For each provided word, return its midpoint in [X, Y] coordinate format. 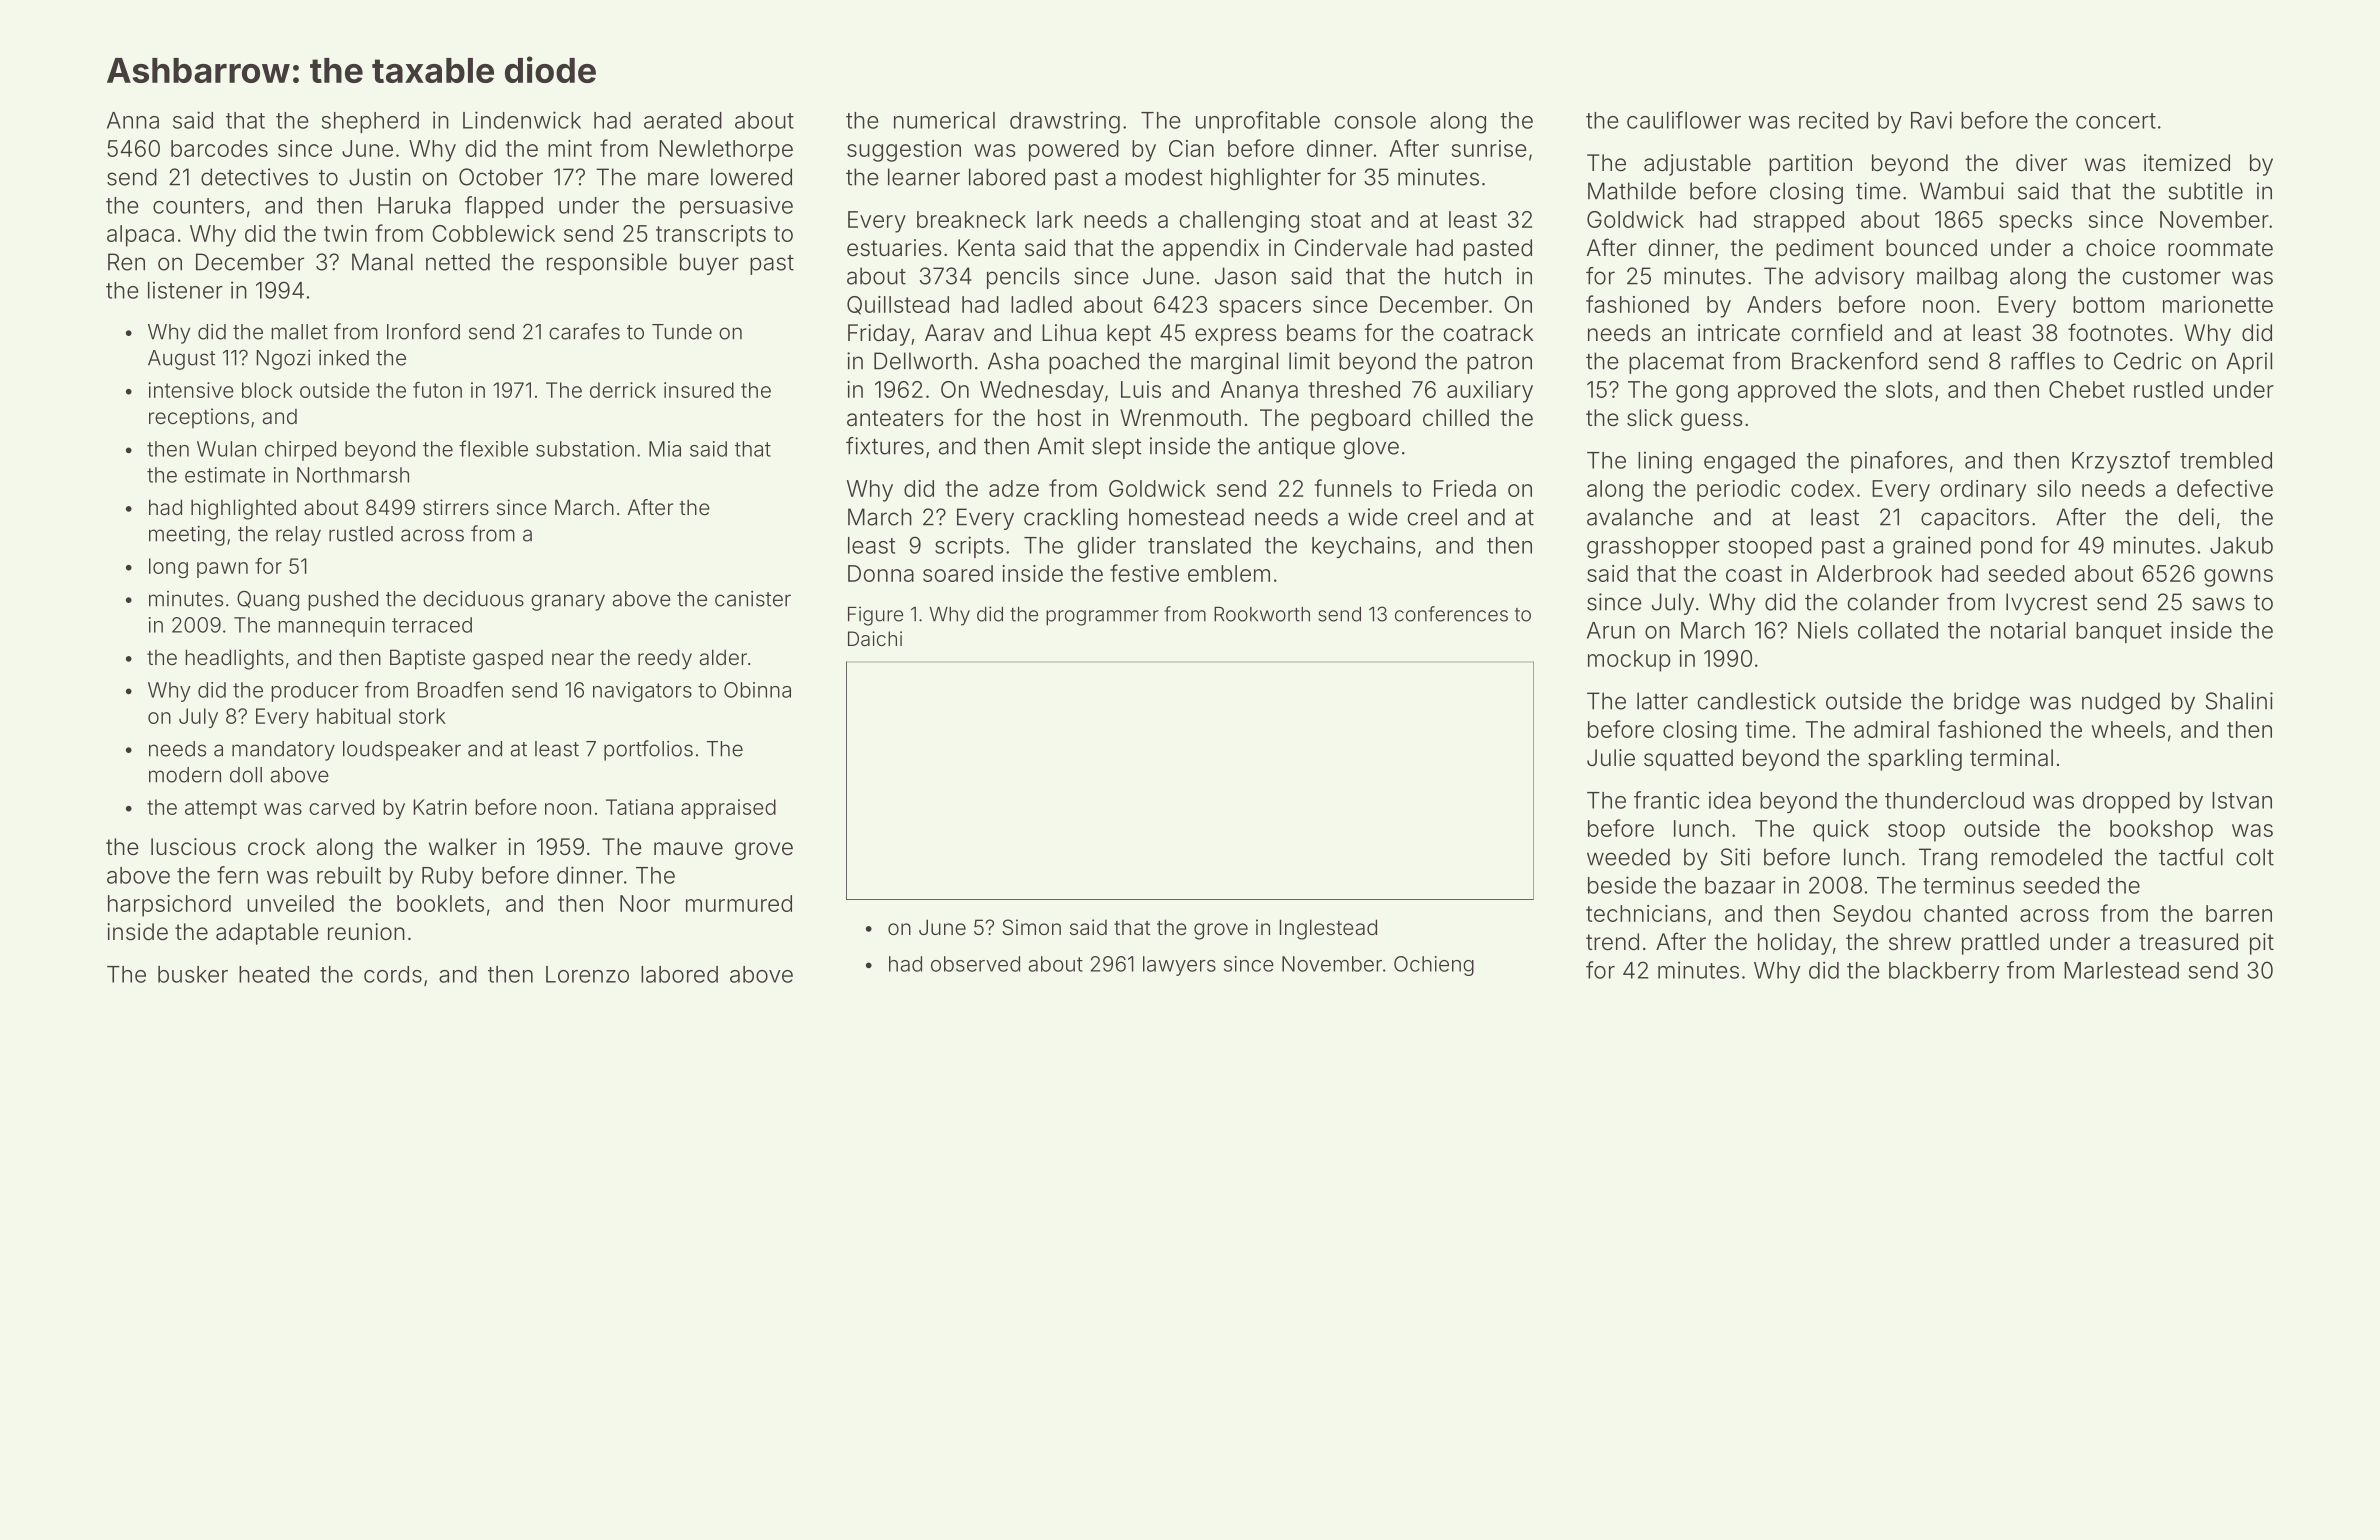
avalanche [1640, 517]
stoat [1336, 220]
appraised [728, 809]
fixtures [885, 446]
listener [185, 290]
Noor [645, 903]
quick [1841, 831]
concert [2116, 121]
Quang [268, 601]
